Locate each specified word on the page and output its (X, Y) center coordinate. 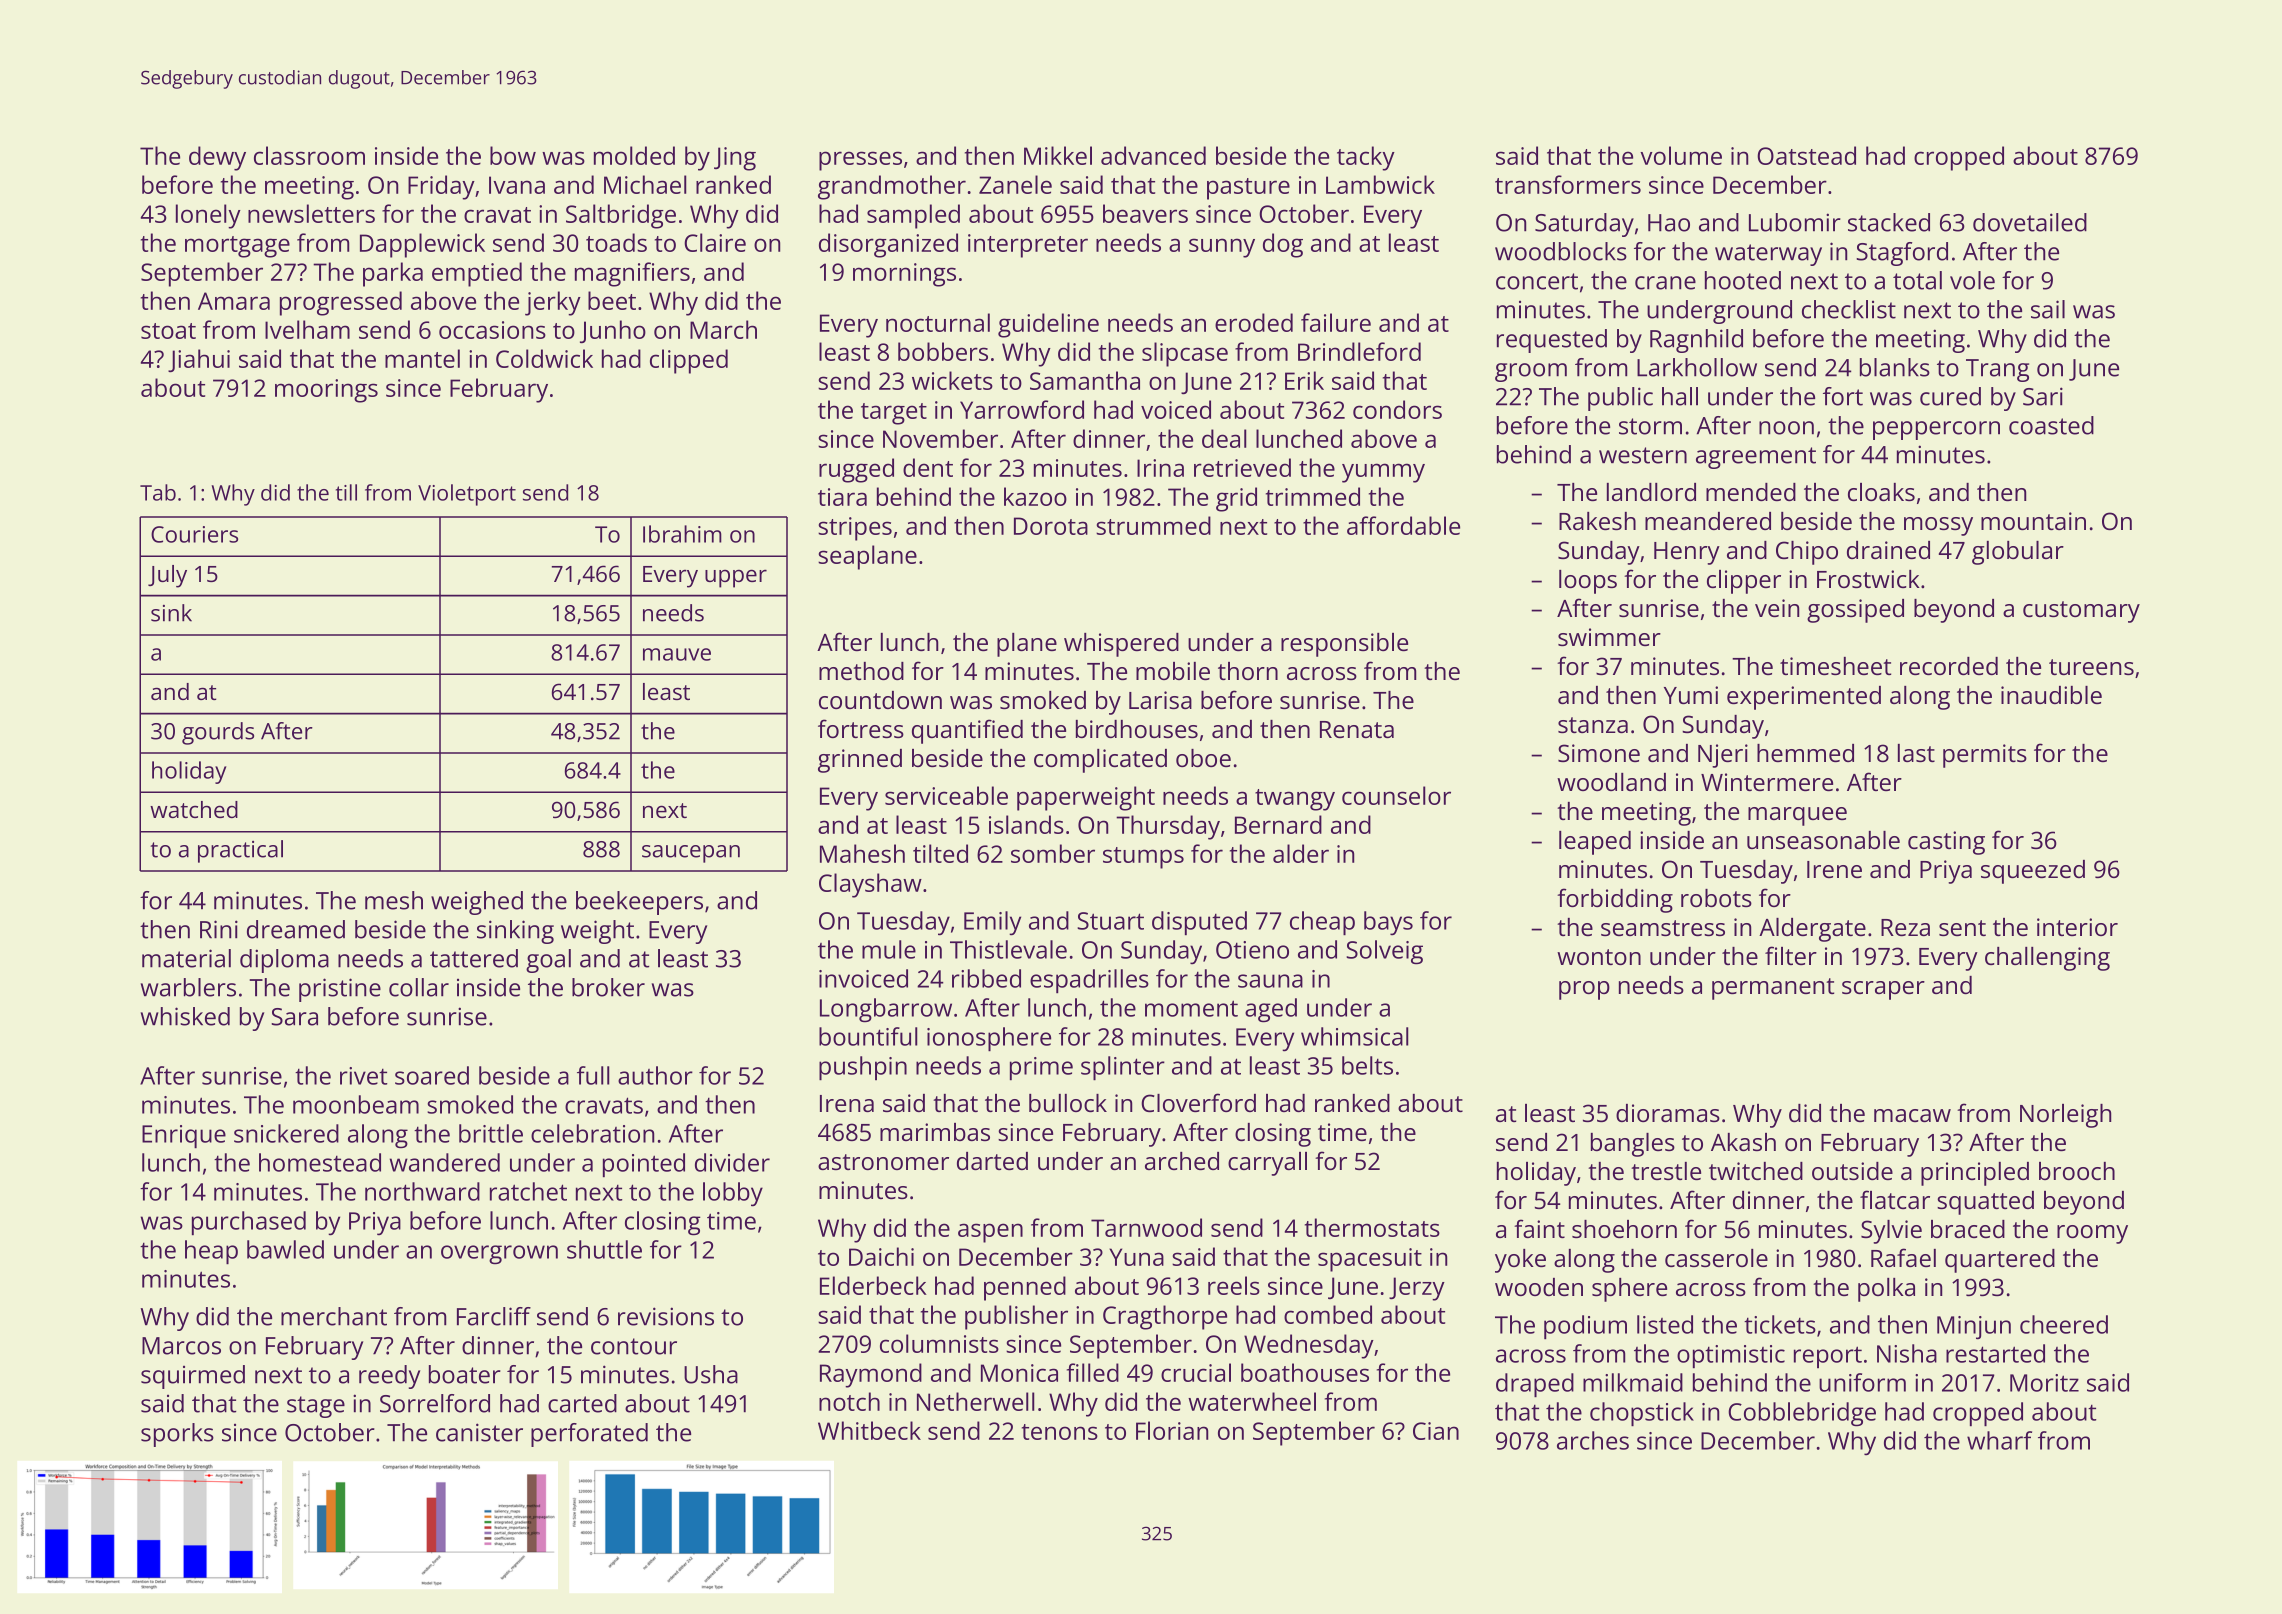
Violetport (467, 495)
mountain (2033, 521)
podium (1585, 1327)
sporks (177, 1435)
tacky (1366, 158)
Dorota (1051, 526)
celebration (592, 1133)
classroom (309, 155)
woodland (1611, 782)
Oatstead (1806, 155)
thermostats (1372, 1227)
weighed (477, 903)
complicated (1100, 761)
